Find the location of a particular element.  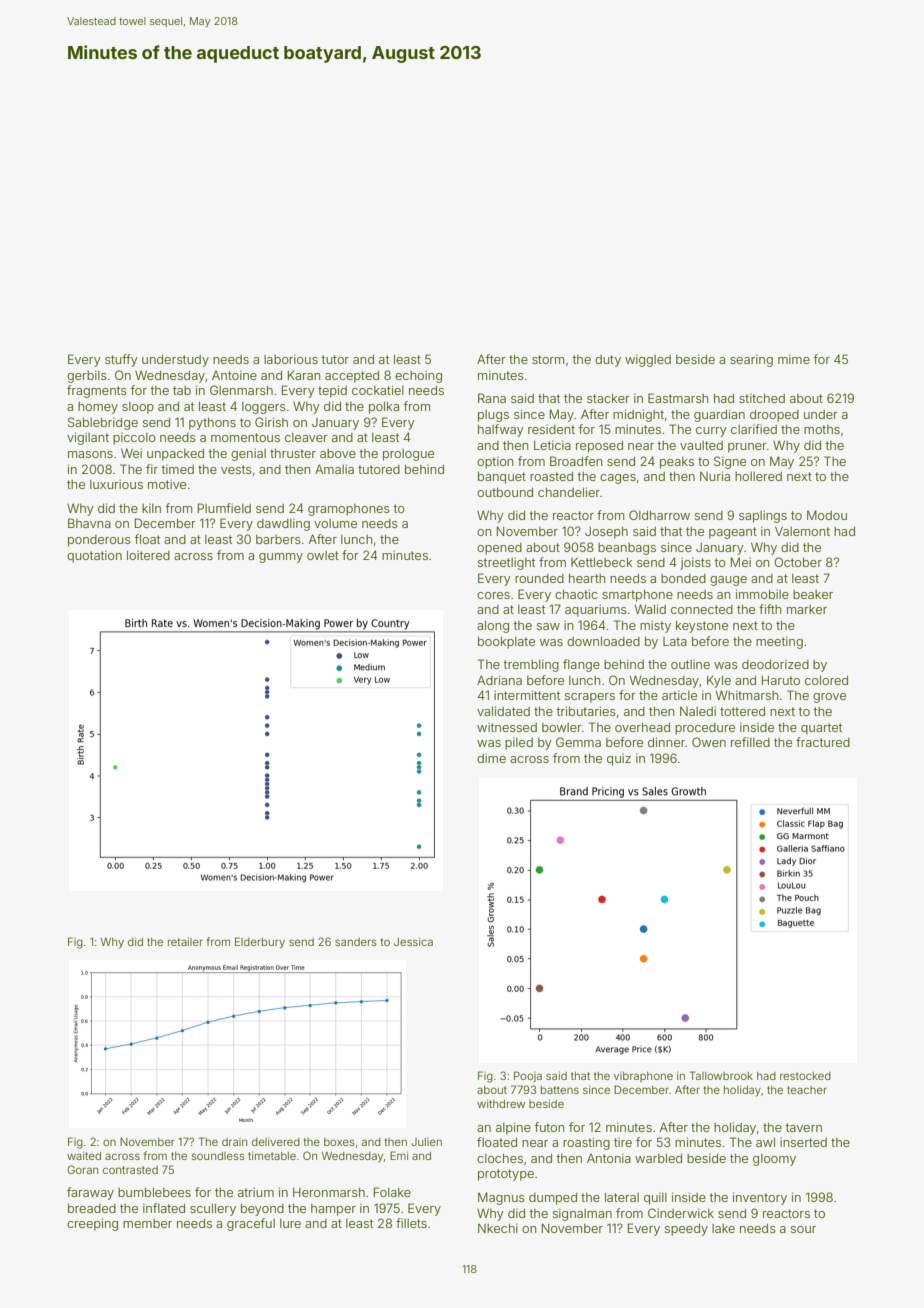

Jessica is located at coordinates (413, 941).
